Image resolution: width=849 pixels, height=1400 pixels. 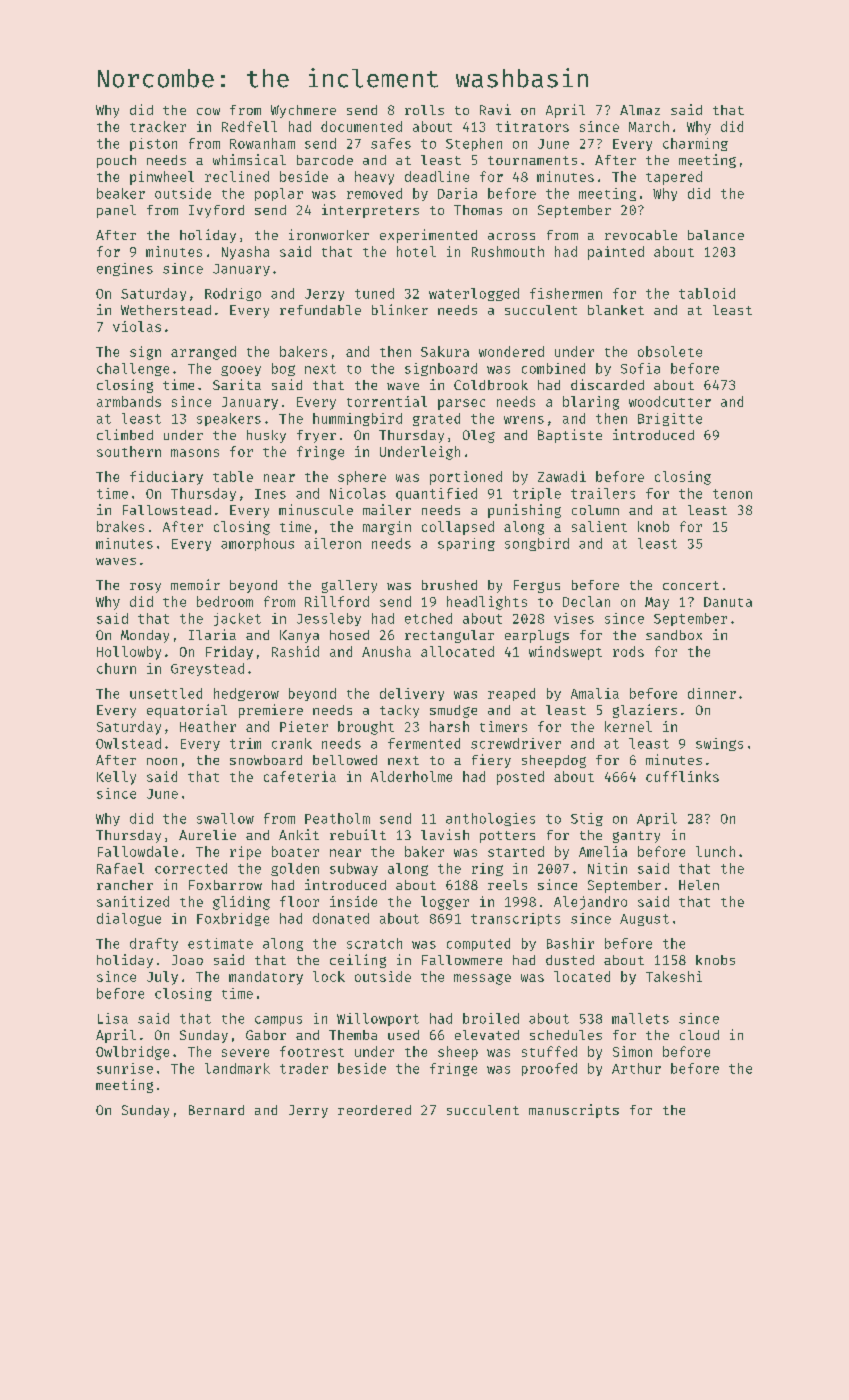 What do you see at coordinates (570, 436) in the document?
I see `Baptiste` at bounding box center [570, 436].
